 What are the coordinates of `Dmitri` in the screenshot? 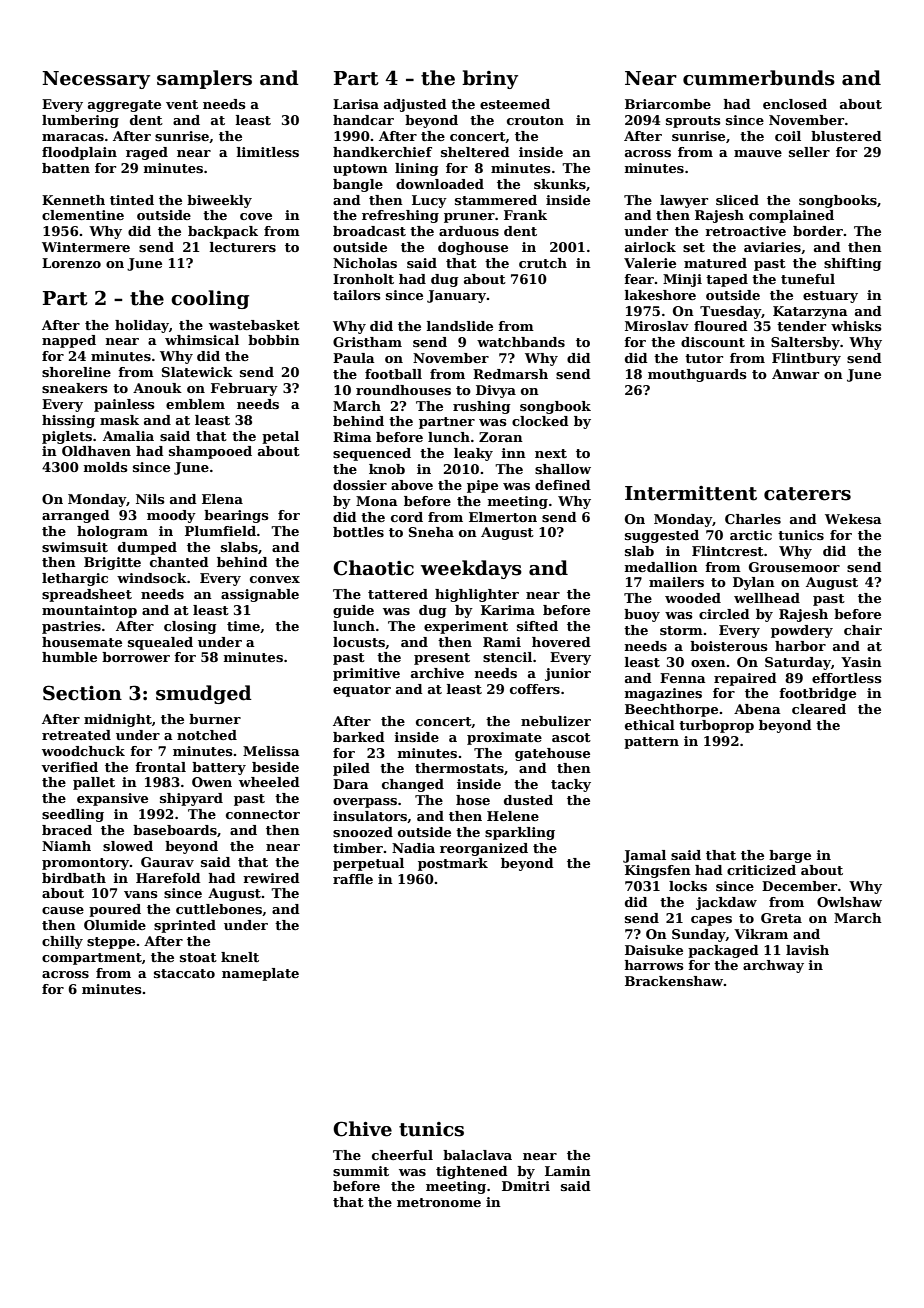 It's located at (526, 1186).
